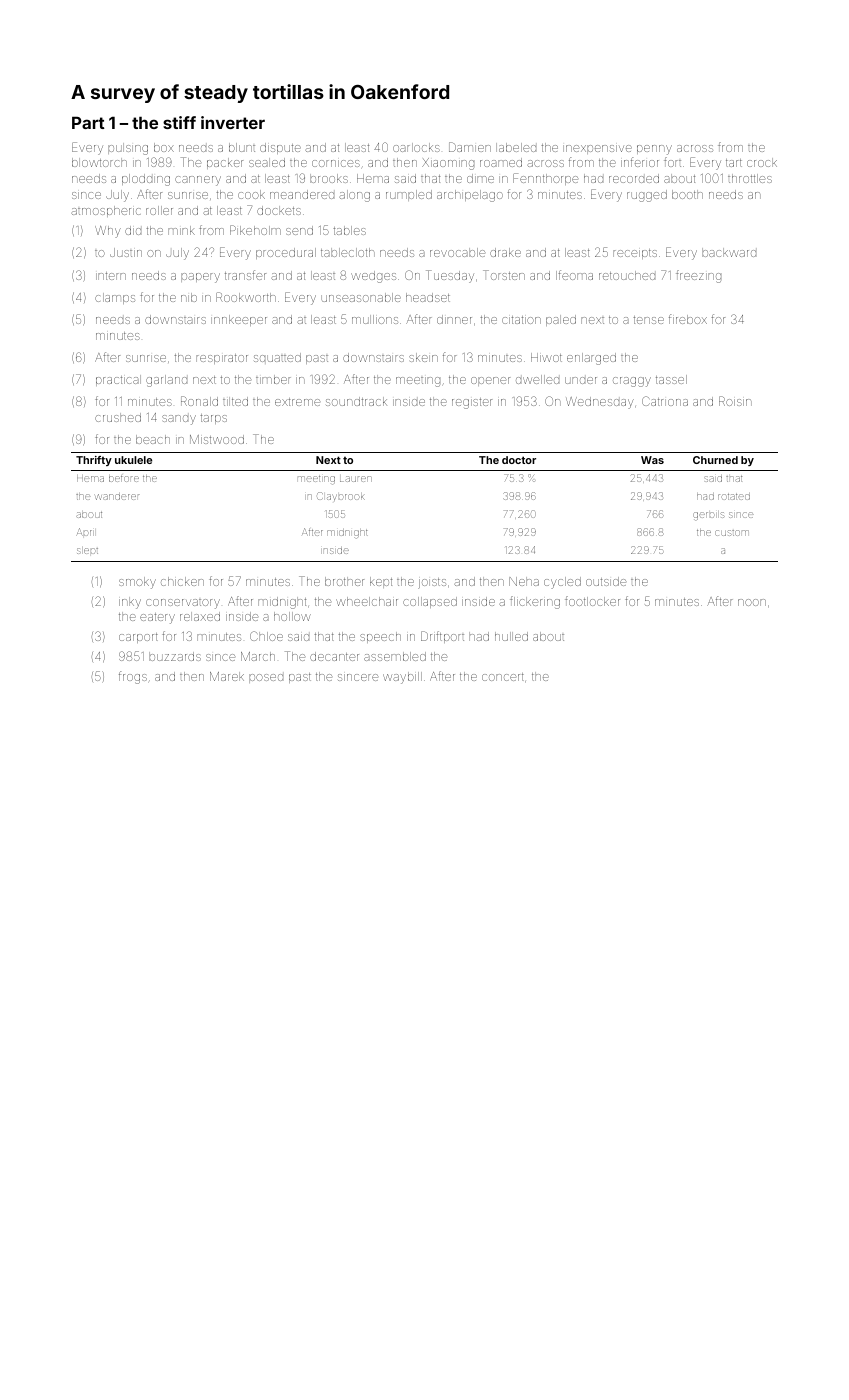 Image resolution: width=849 pixels, height=1400 pixels. I want to click on Thrifty, so click(94, 461).
